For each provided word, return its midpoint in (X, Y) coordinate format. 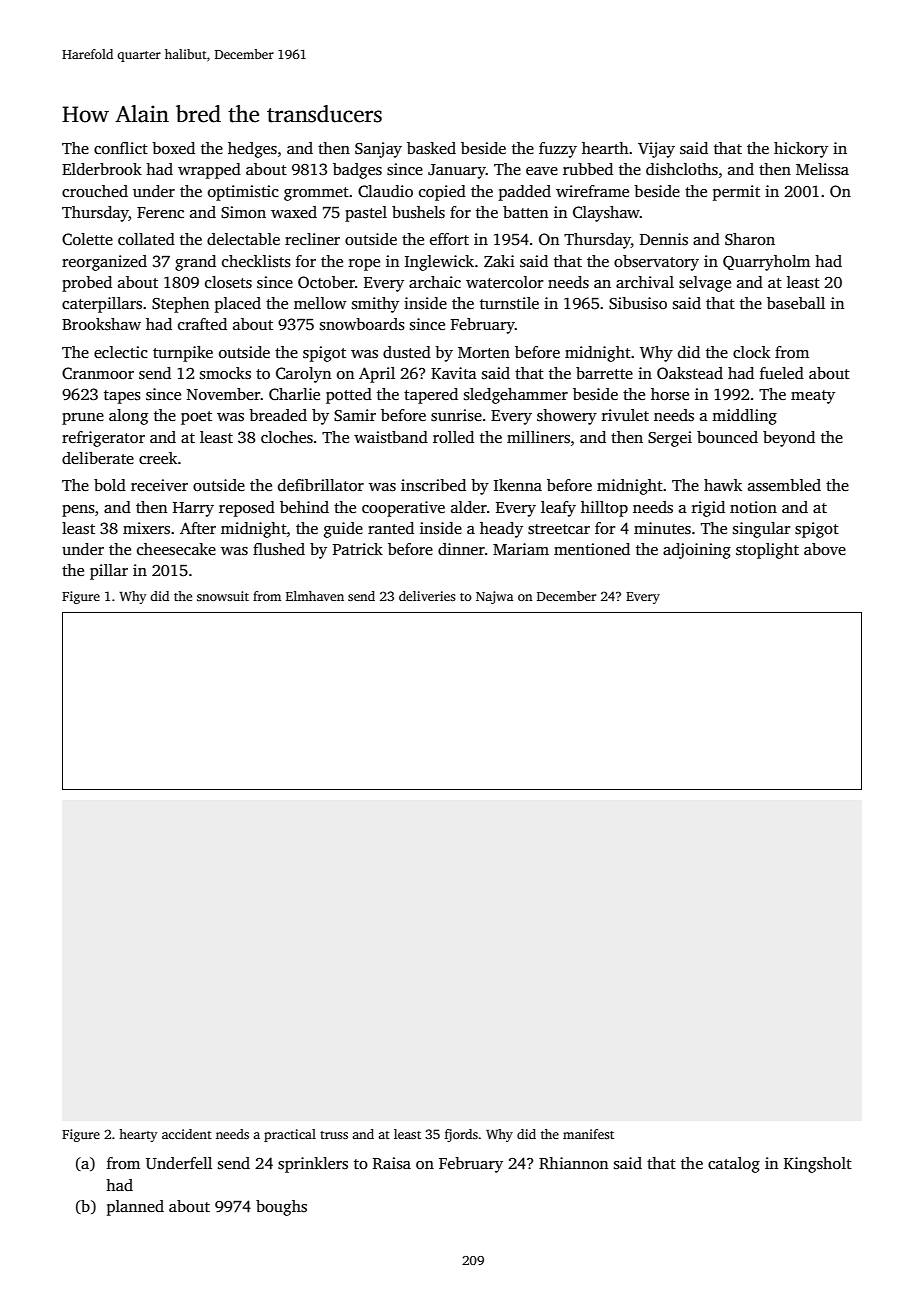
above (825, 549)
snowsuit (223, 596)
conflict (121, 148)
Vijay (656, 150)
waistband (391, 437)
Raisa (392, 1163)
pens (78, 511)
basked (431, 148)
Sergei (670, 439)
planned (135, 1208)
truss (334, 1135)
